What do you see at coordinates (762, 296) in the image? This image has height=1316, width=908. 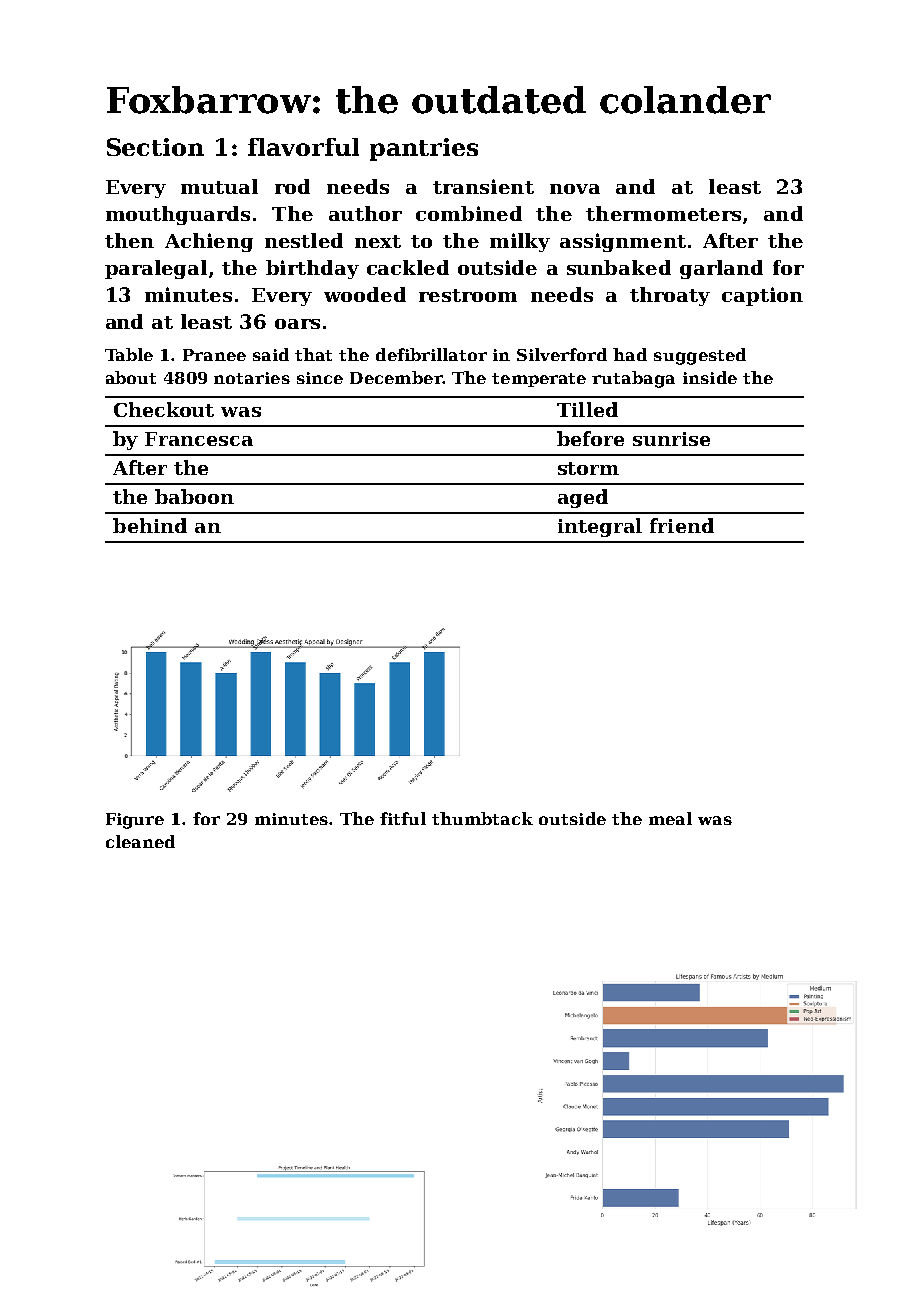 I see `caption` at bounding box center [762, 296].
